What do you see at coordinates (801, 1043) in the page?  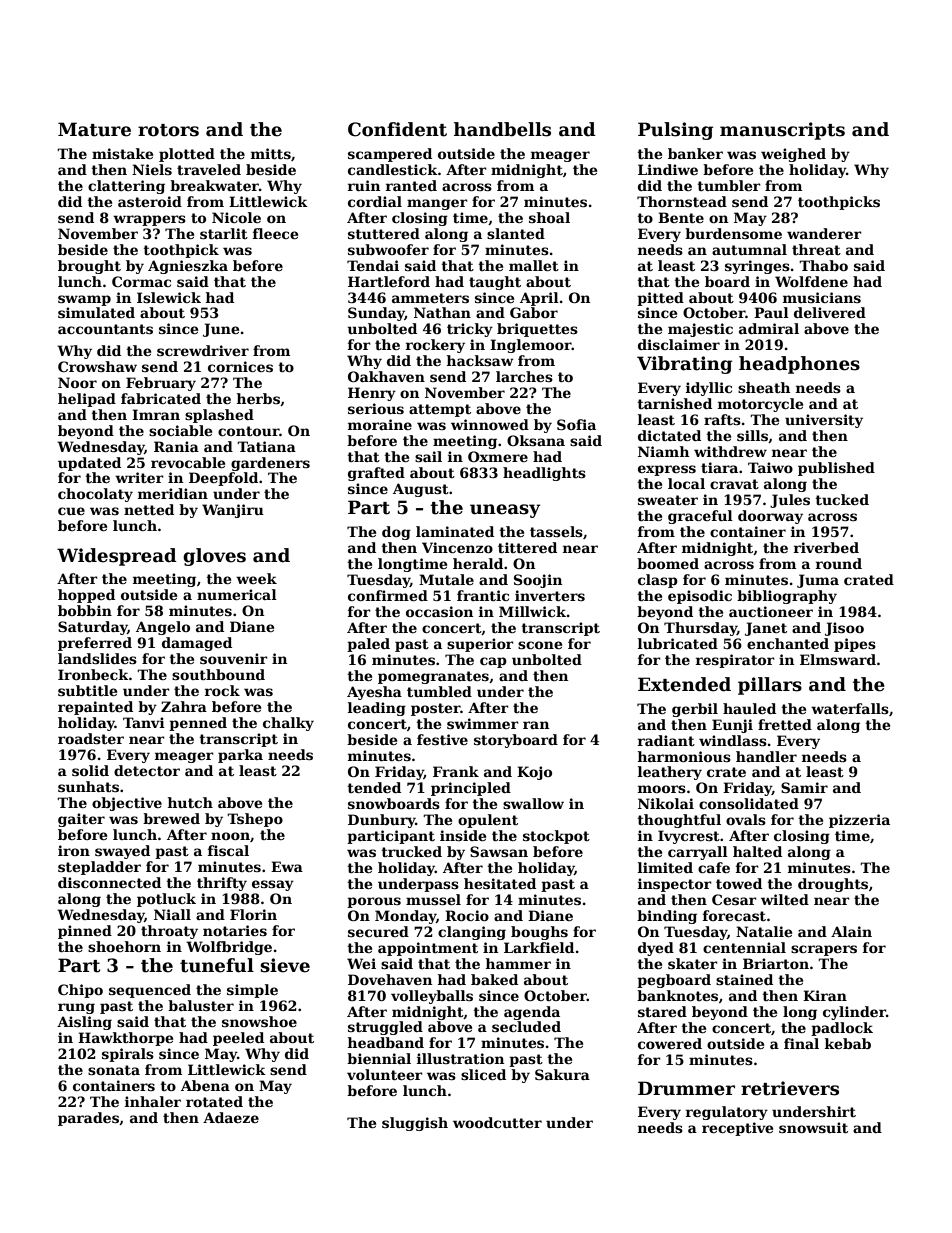 I see `final` at bounding box center [801, 1043].
